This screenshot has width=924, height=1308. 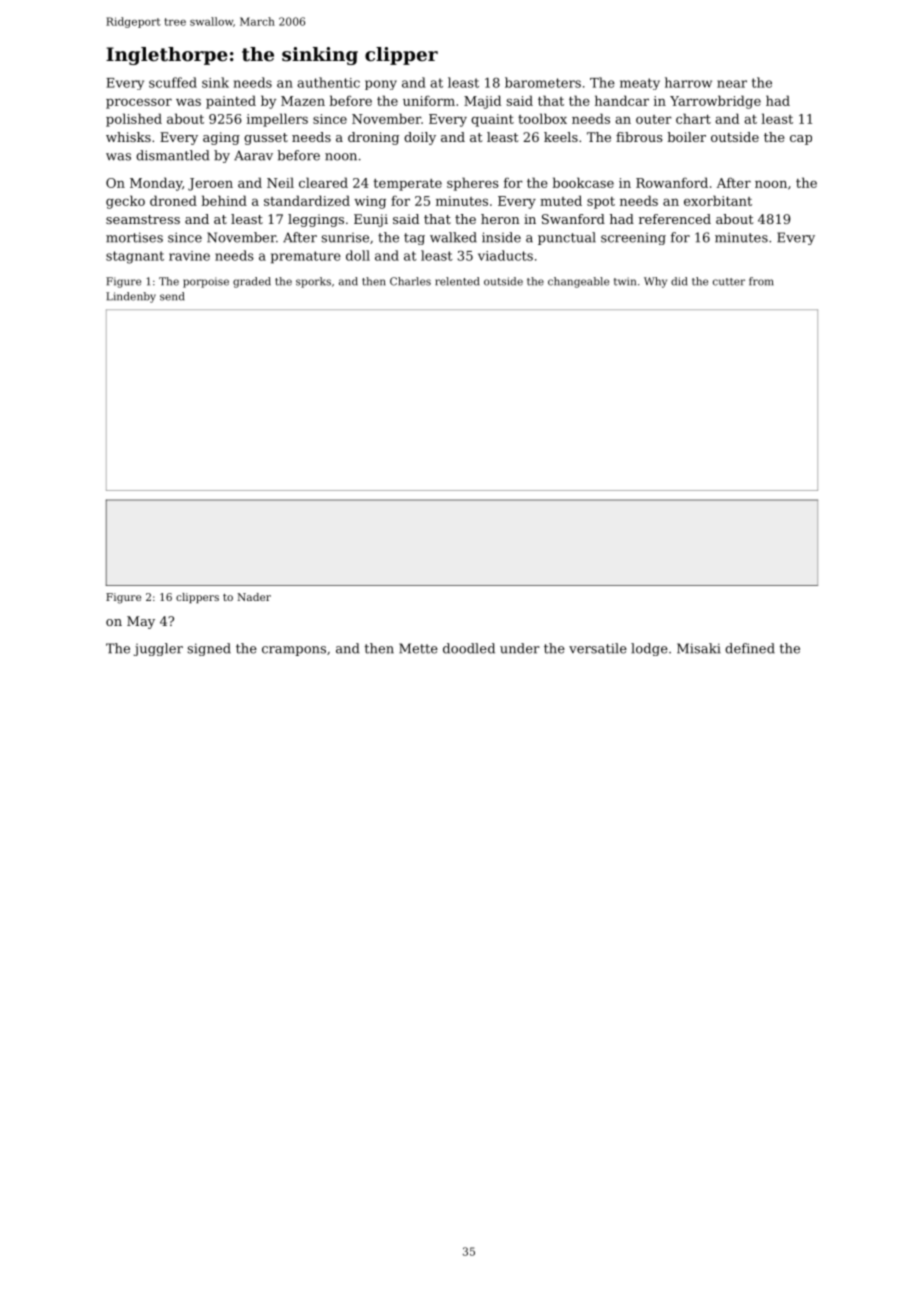 What do you see at coordinates (381, 85) in the screenshot?
I see `pony` at bounding box center [381, 85].
